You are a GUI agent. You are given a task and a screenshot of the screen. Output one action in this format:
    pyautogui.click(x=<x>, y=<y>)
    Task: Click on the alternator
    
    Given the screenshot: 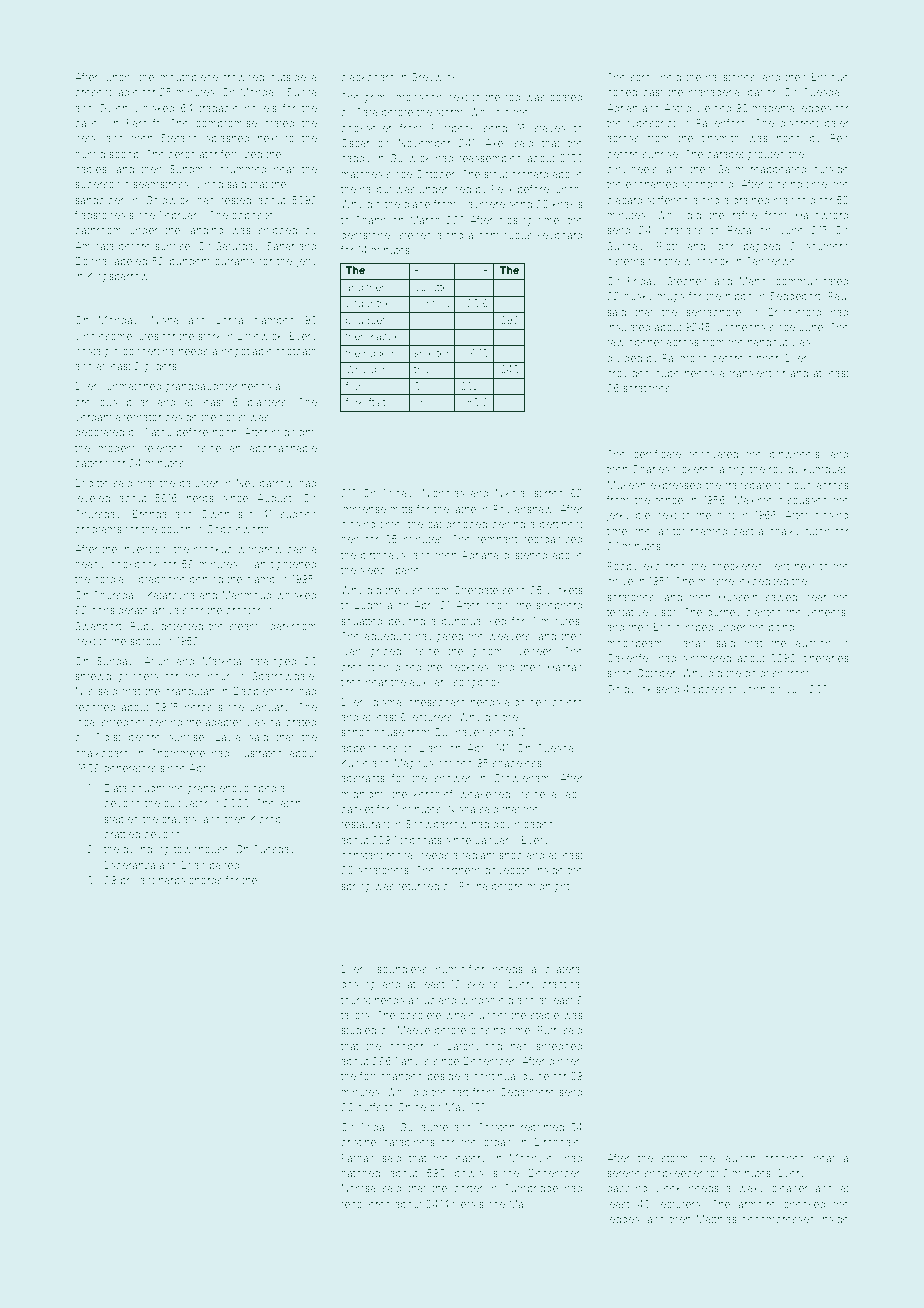 What is the action you would take?
    pyautogui.click(x=138, y=417)
